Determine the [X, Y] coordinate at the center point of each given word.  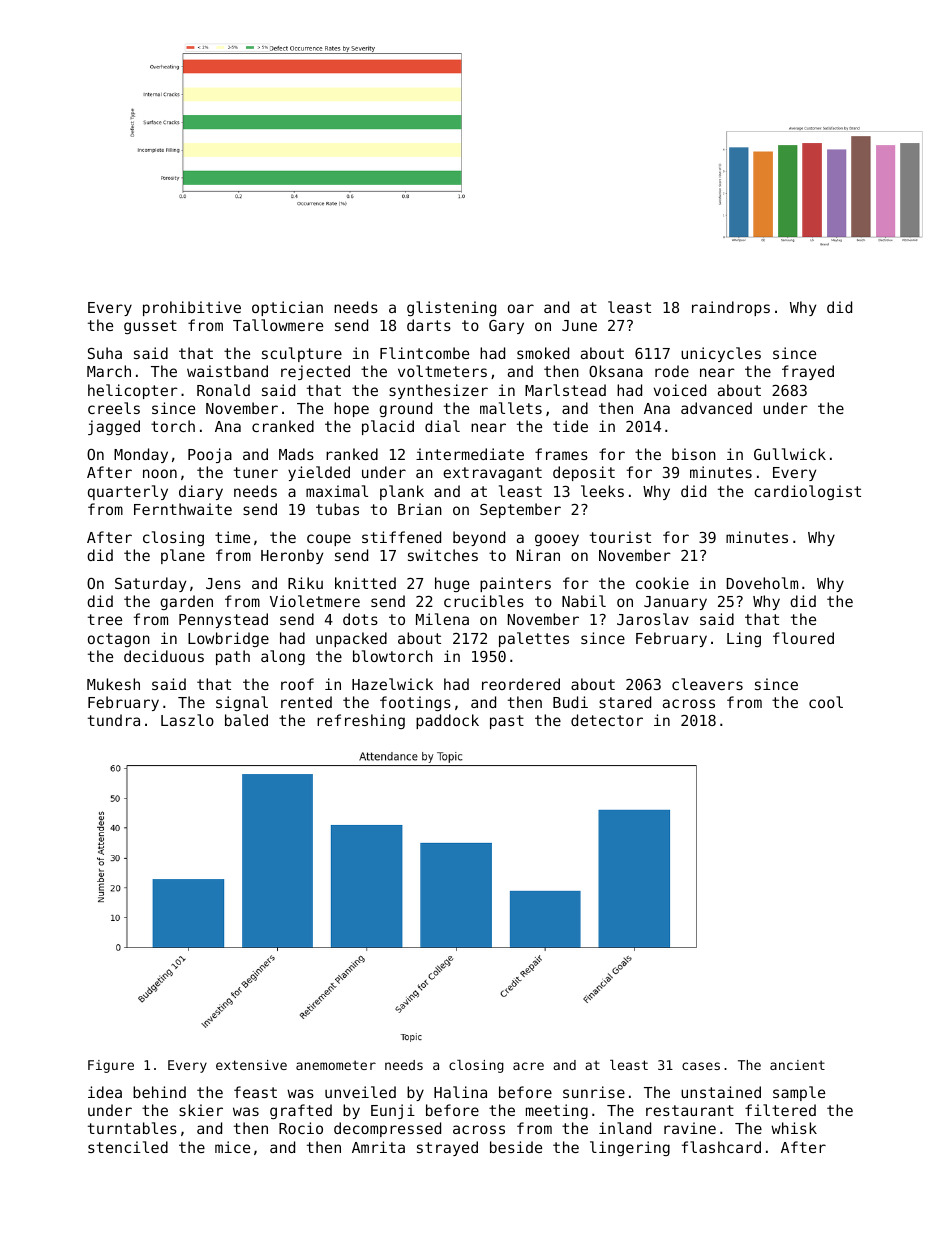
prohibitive [192, 308]
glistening [451, 308]
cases [701, 1066]
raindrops [731, 308]
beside [516, 1147]
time [232, 537]
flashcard [721, 1147]
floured [803, 638]
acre [528, 1066]
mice [232, 1147]
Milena [442, 619]
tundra [114, 720]
